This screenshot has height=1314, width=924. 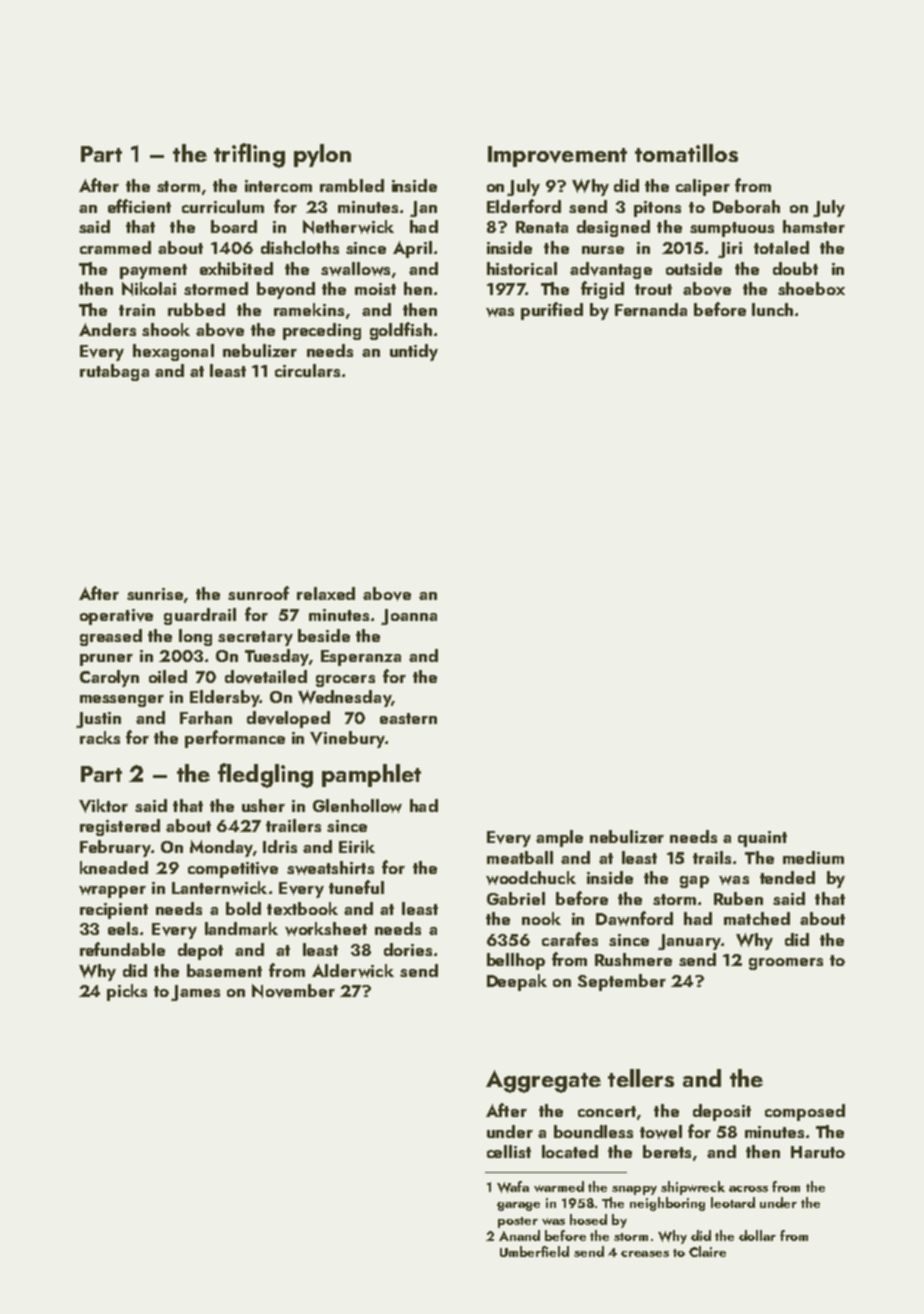 I want to click on Haruto, so click(x=818, y=1152).
